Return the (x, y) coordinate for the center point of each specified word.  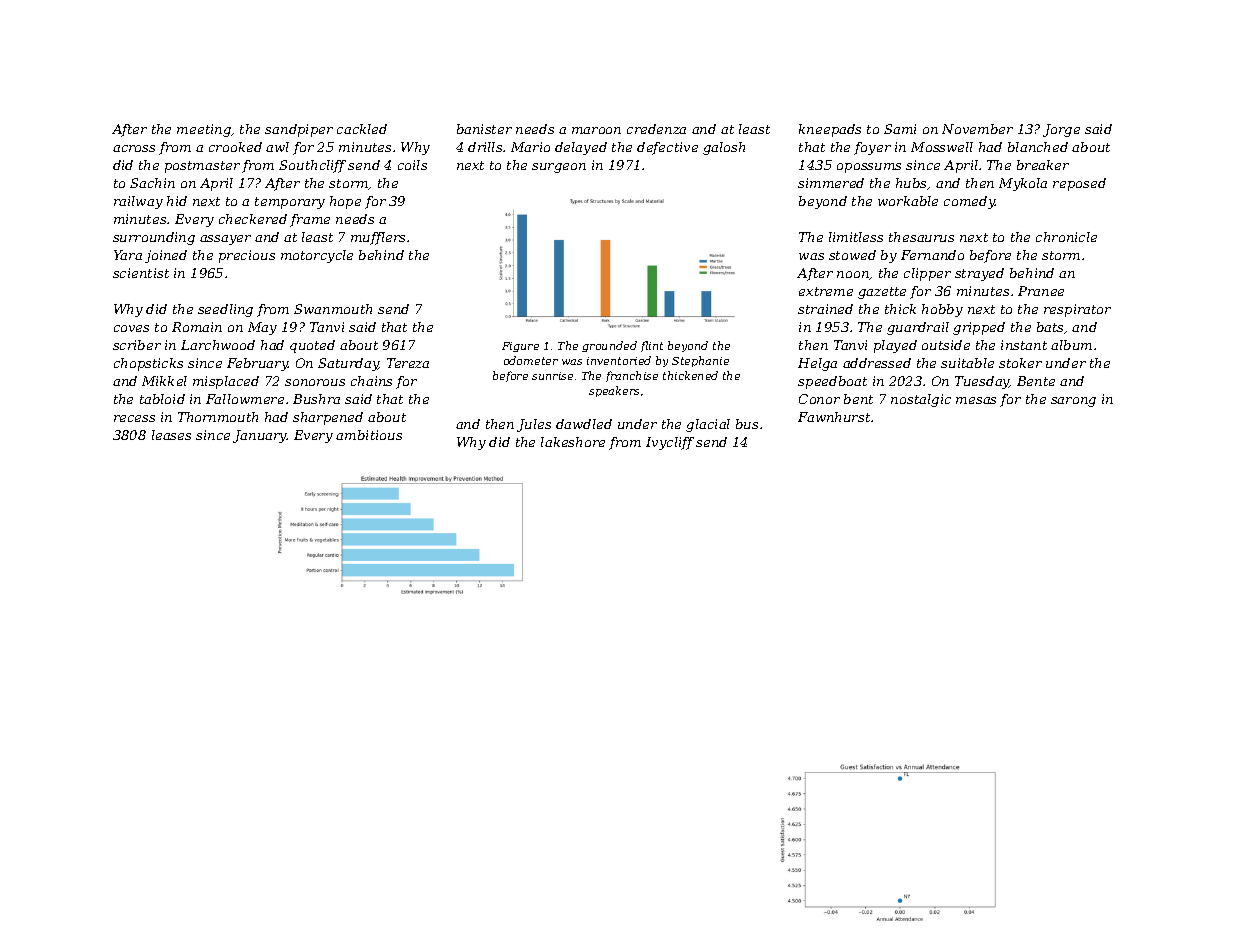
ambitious (369, 435)
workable (908, 201)
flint (652, 346)
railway (138, 202)
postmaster (202, 167)
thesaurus (921, 237)
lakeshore (573, 442)
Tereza (408, 363)
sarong (1073, 402)
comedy (969, 202)
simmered (831, 183)
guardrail (918, 328)
